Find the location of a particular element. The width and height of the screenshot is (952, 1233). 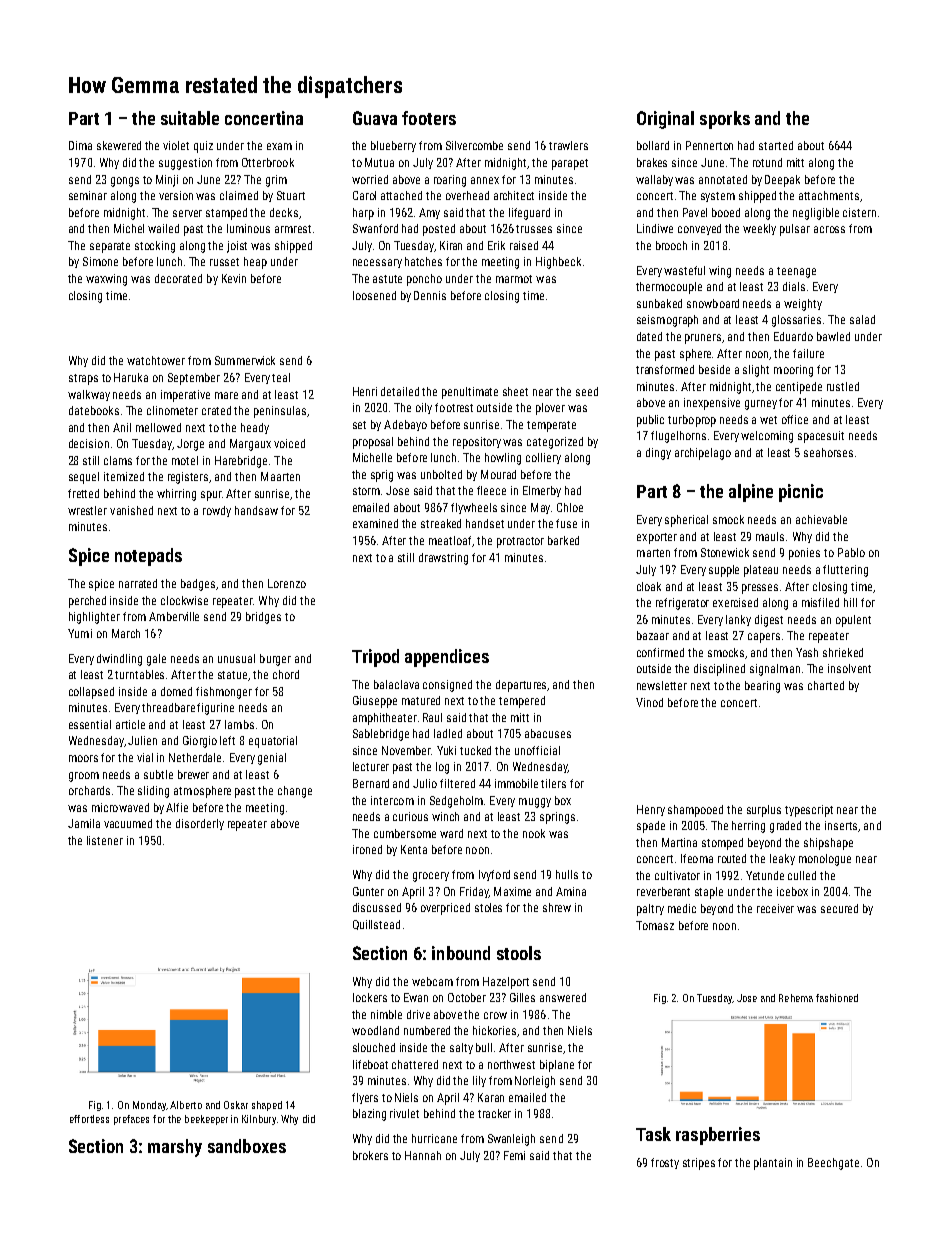

Summerwick is located at coordinates (245, 360).
